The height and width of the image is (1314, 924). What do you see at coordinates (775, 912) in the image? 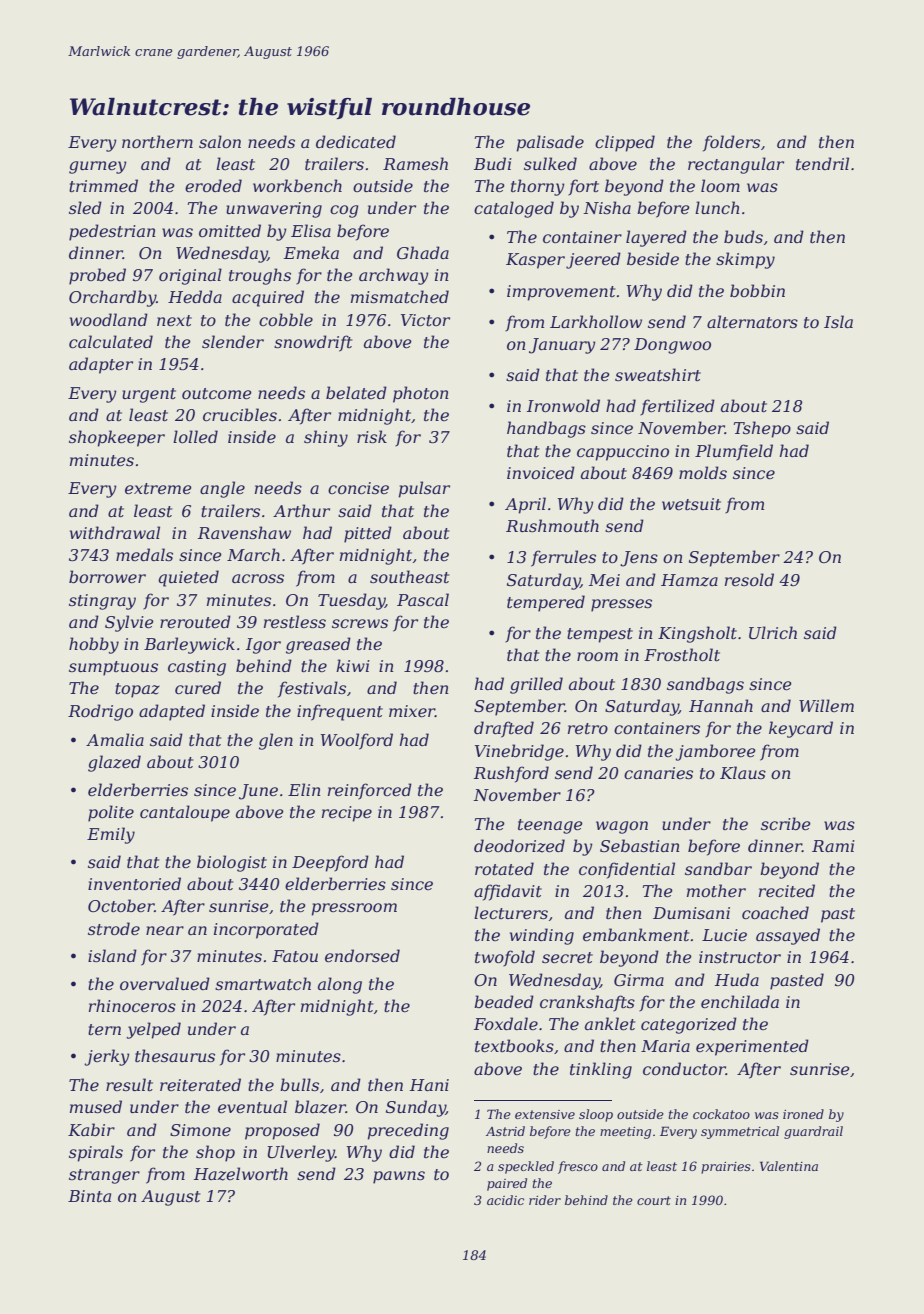
I see `coached` at bounding box center [775, 912].
